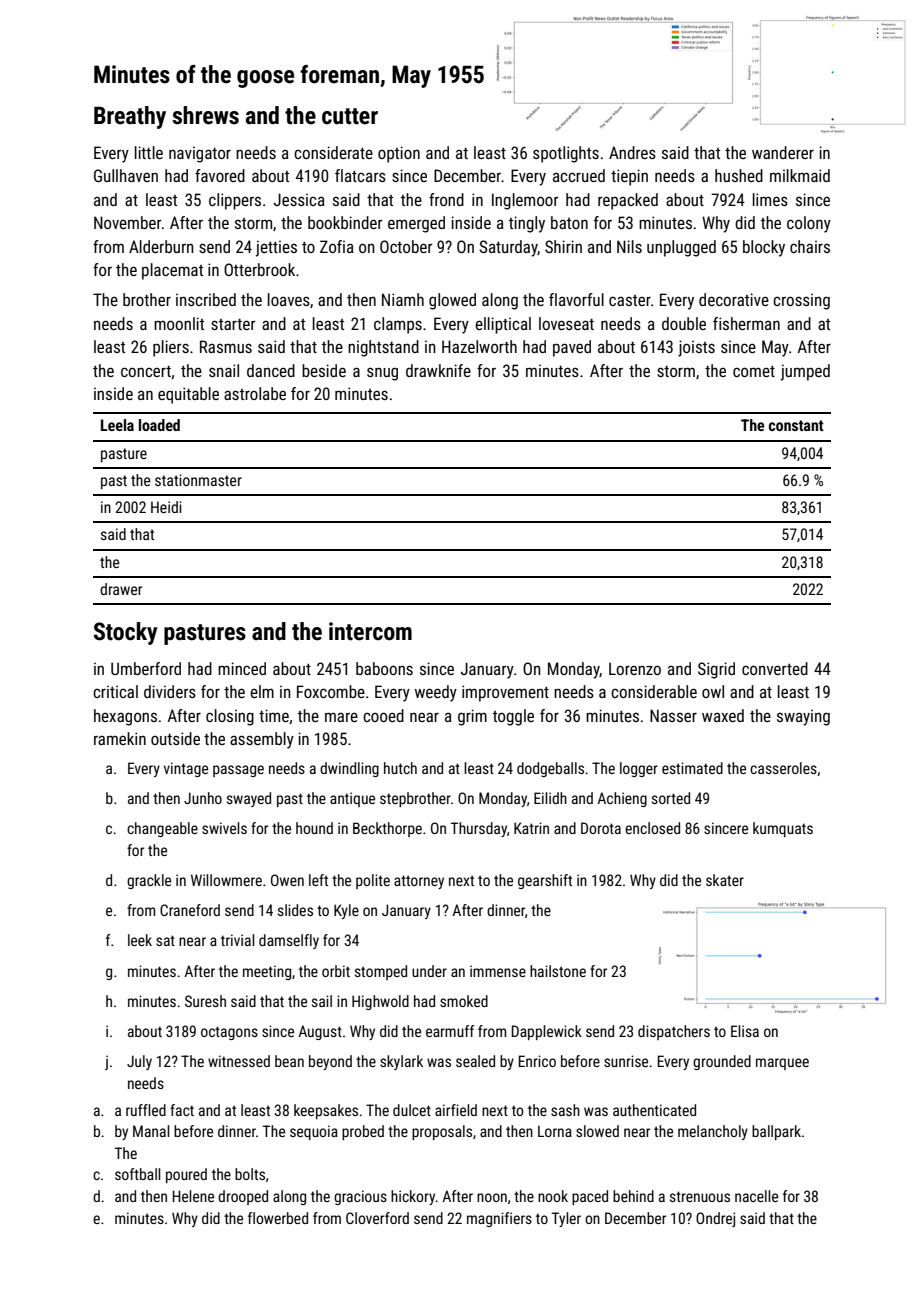 Image resolution: width=924 pixels, height=1308 pixels. Describe the element at coordinates (399, 154) in the screenshot. I see `option` at that location.
